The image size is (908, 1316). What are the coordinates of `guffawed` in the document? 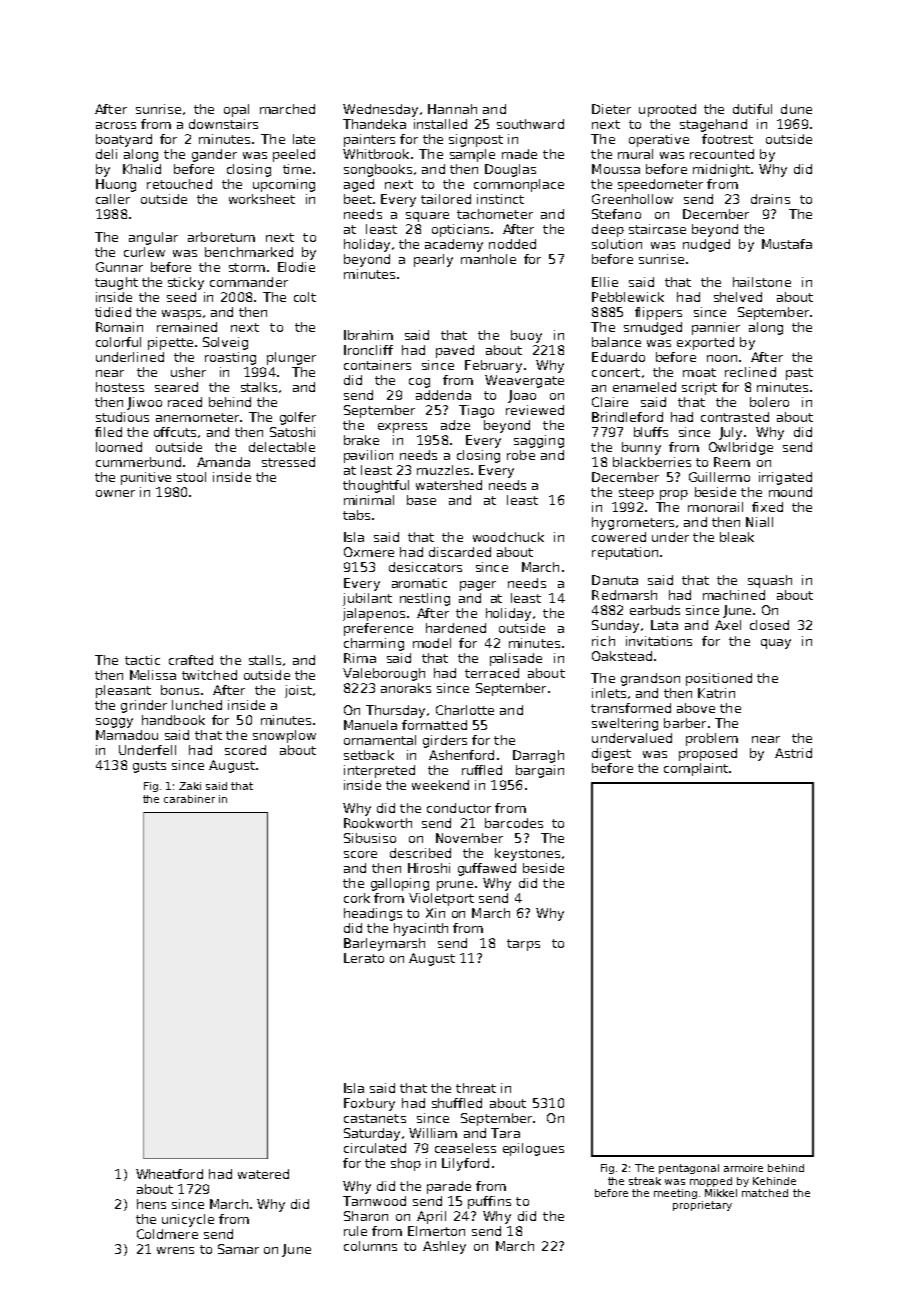 It's located at (487, 869).
